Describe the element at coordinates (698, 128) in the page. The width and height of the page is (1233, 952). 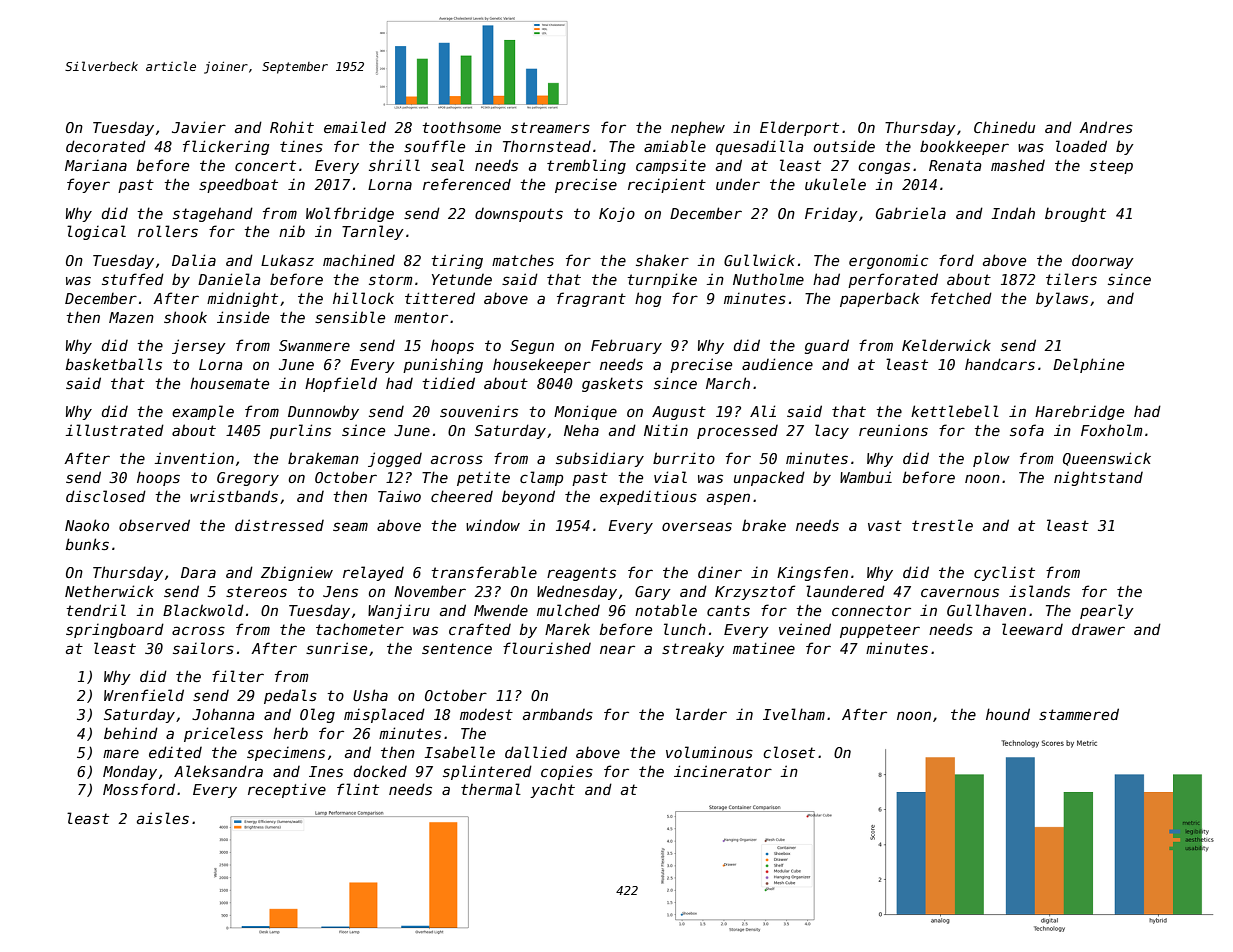
I see `nephew` at that location.
